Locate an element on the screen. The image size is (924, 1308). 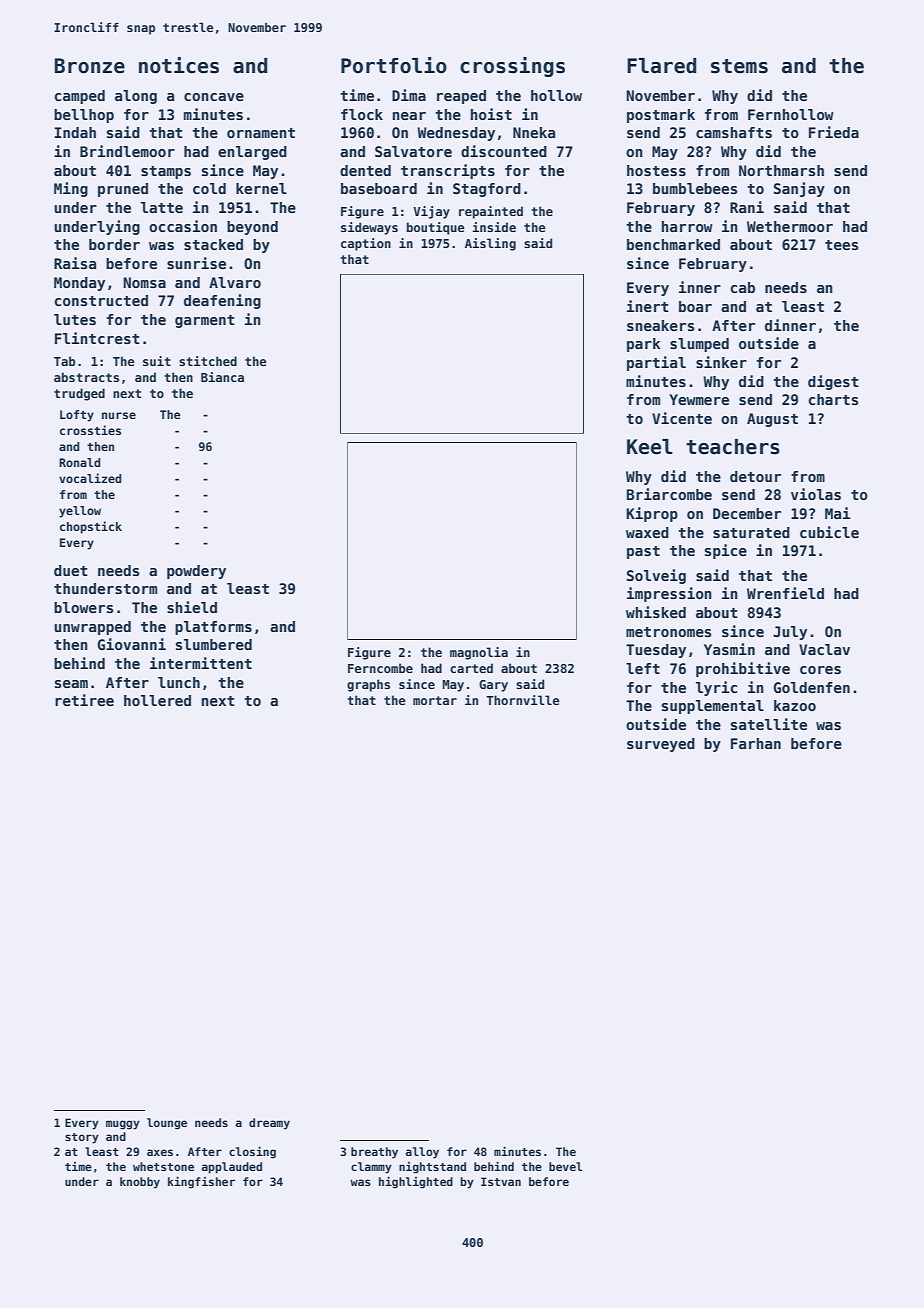
enlarged is located at coordinates (252, 153).
